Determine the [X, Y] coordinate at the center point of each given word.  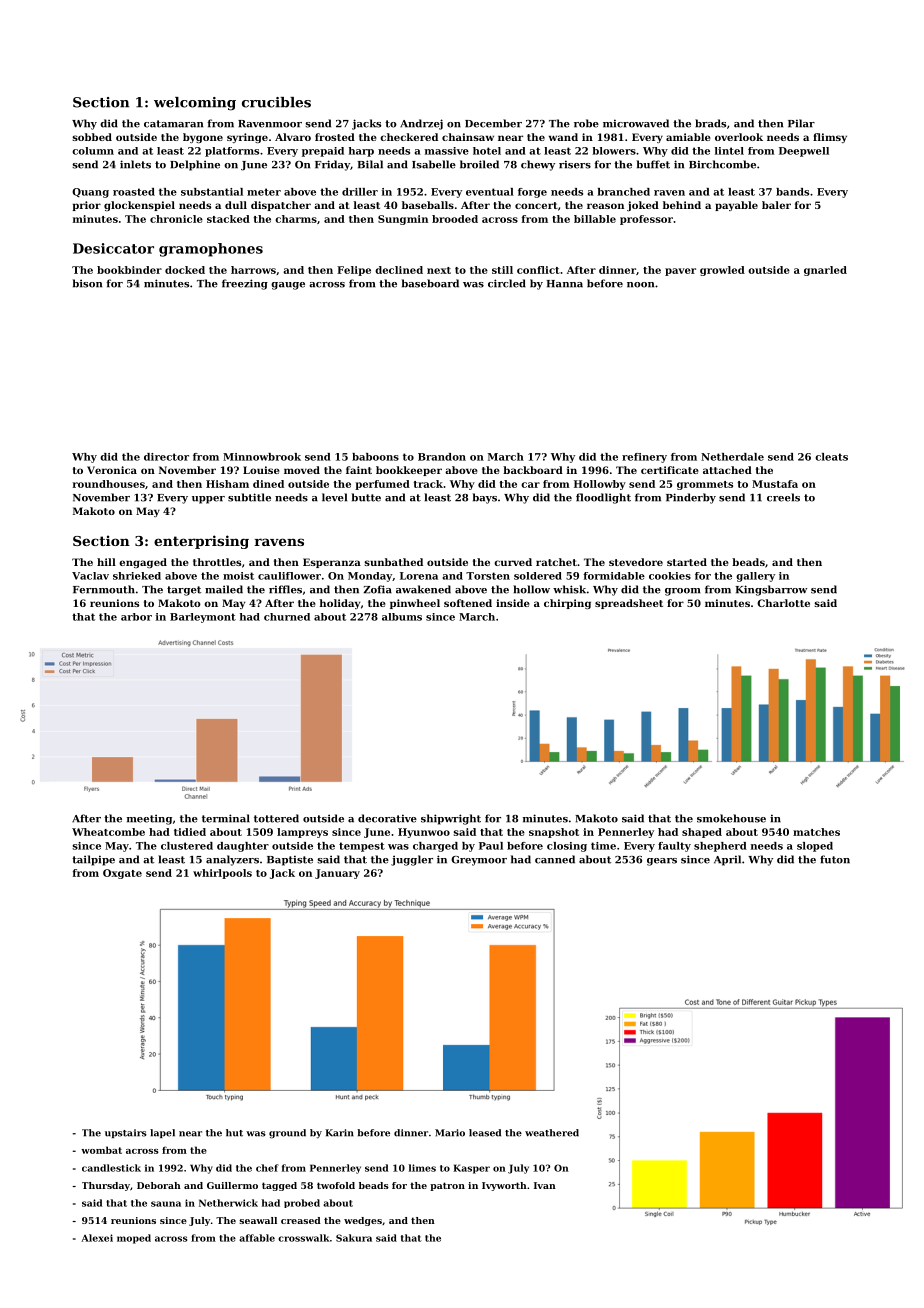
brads [710, 123]
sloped [815, 847]
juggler [412, 860]
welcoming [195, 104]
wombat [101, 1150]
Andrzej [421, 124]
